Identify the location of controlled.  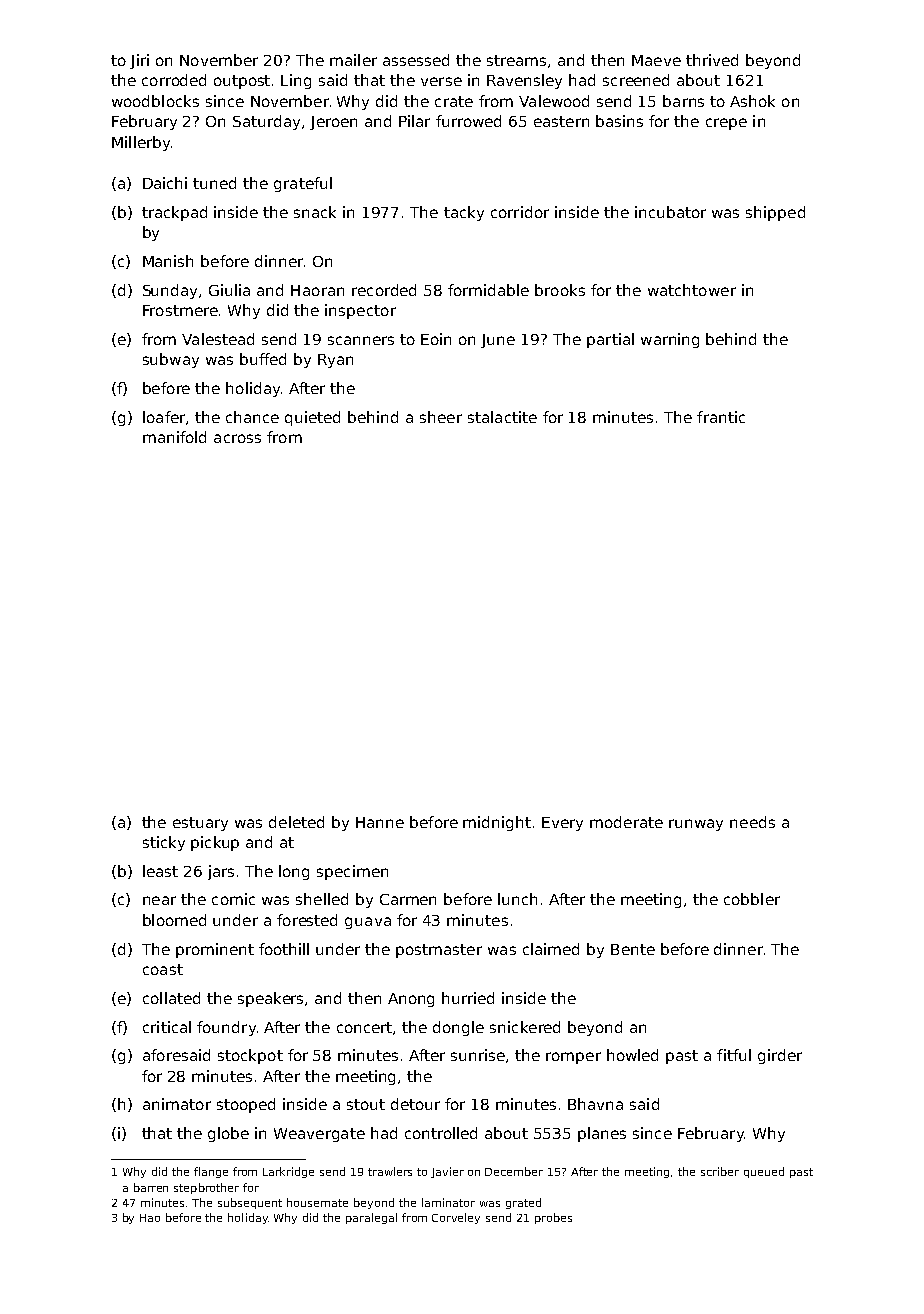
(441, 1133).
